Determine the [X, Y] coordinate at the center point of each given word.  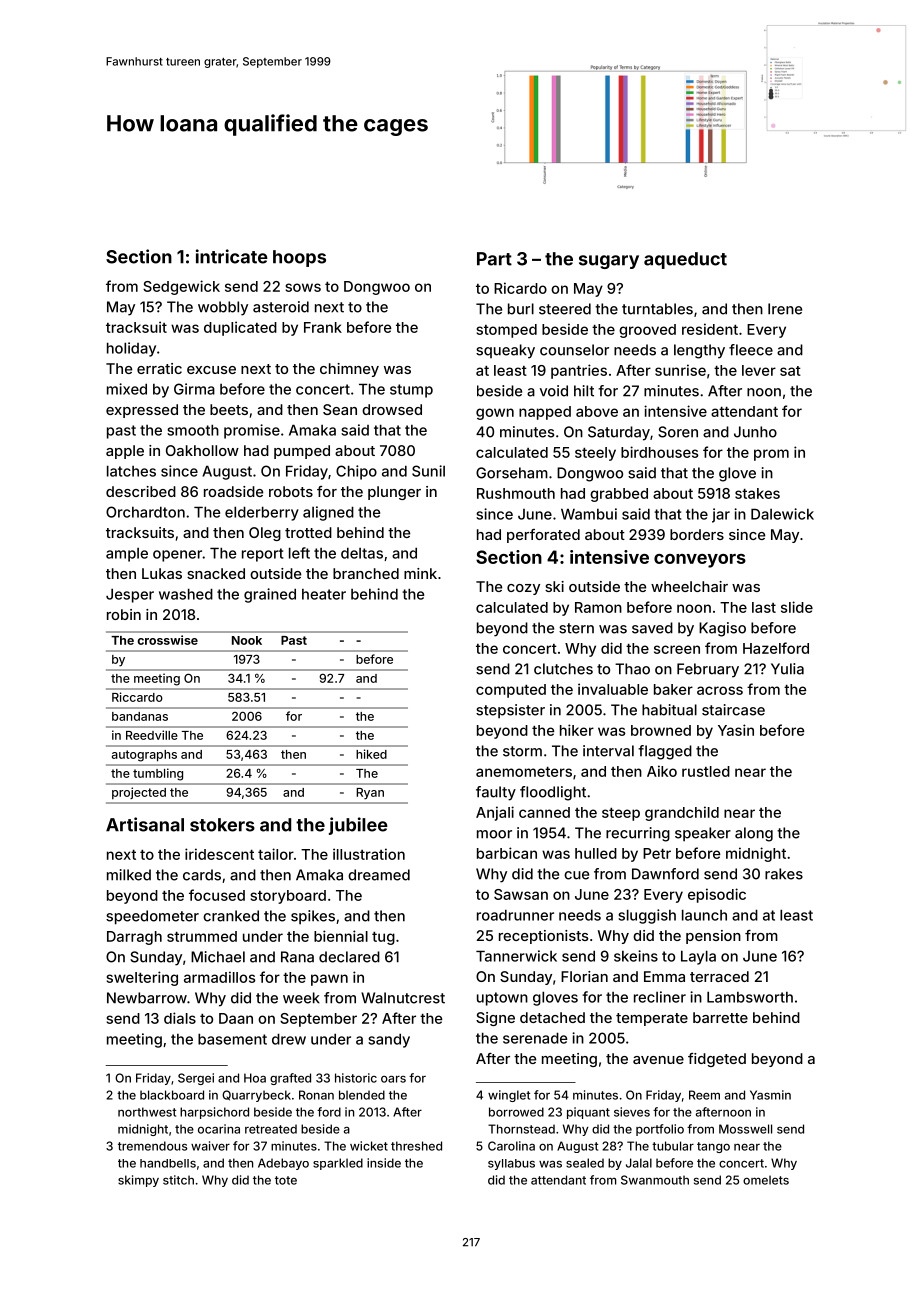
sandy [389, 1040]
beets [229, 409]
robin [124, 614]
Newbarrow [147, 998]
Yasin [736, 730]
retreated [271, 1129]
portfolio [660, 1130]
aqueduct [685, 260]
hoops [299, 258]
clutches [563, 669]
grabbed [619, 495]
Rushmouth [516, 493]
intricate [232, 256]
